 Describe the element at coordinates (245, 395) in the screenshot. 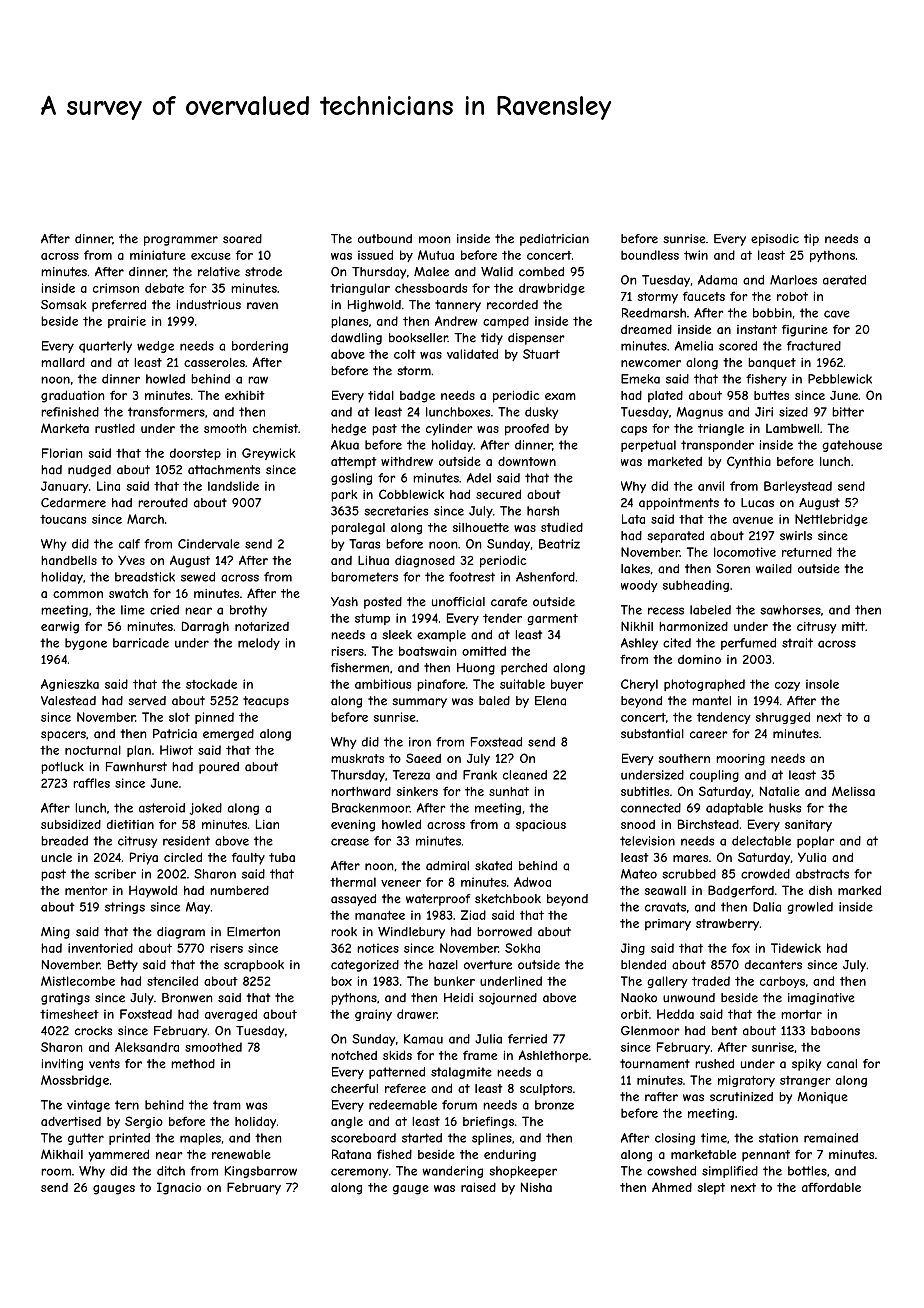

I see `exhibit` at that location.
